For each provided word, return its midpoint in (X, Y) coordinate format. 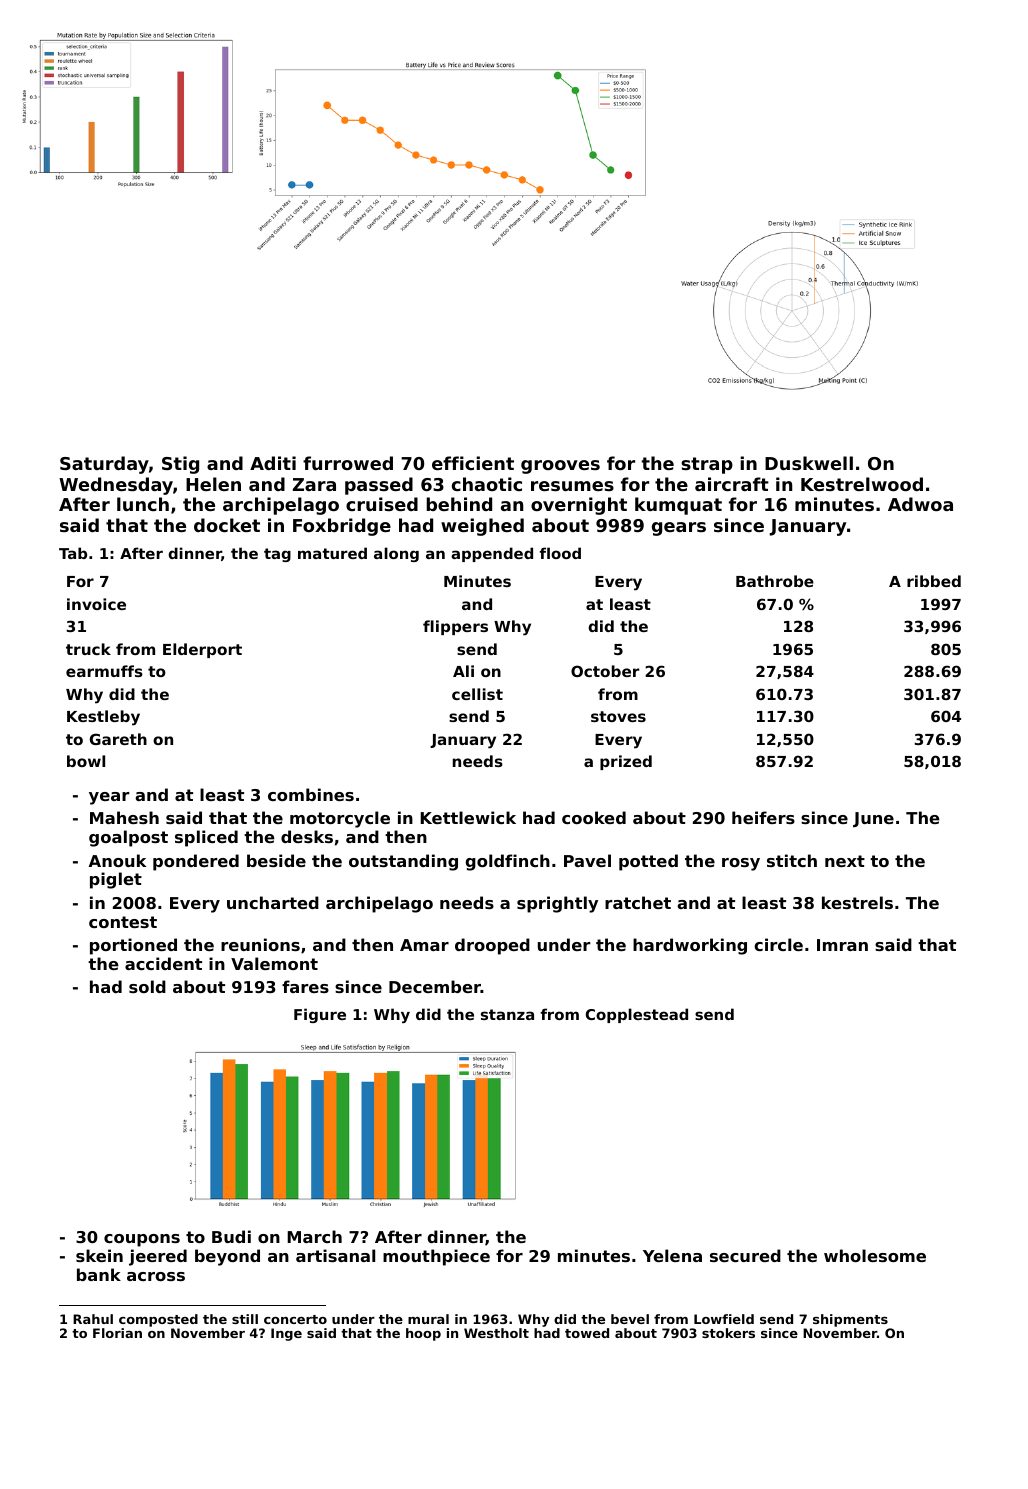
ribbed (934, 581)
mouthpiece (436, 1257)
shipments (850, 1320)
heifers (763, 817)
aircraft (732, 484)
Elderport (202, 650)
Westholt (496, 1333)
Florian (117, 1333)
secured (745, 1255)
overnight (579, 506)
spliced (206, 838)
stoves (618, 716)
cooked (594, 817)
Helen (213, 484)
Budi (231, 1236)
